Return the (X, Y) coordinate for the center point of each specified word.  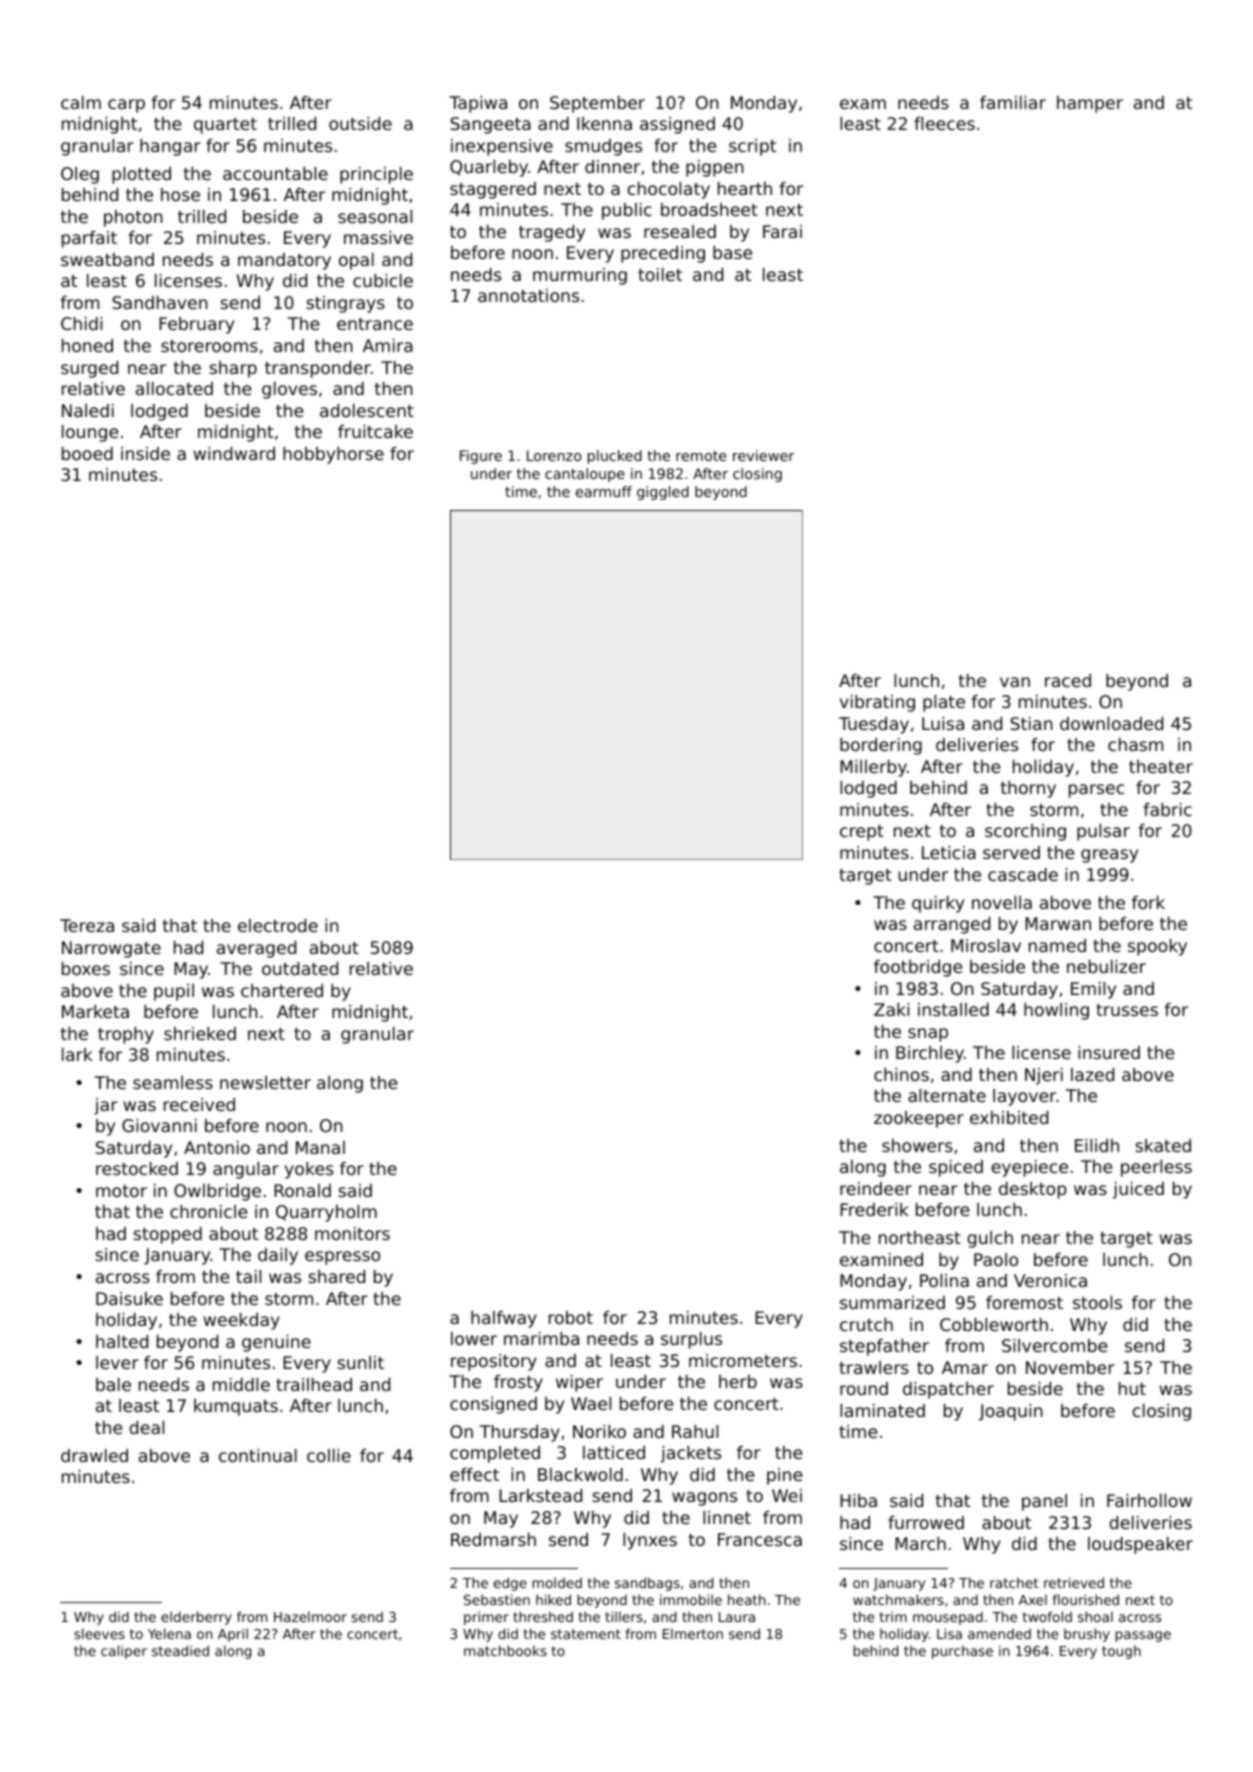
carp (126, 106)
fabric (1168, 809)
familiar (1013, 102)
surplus (691, 1340)
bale (113, 1384)
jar (106, 1106)
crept (862, 833)
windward (234, 453)
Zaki (891, 1009)
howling (1056, 1011)
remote (701, 456)
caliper (124, 1652)
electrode (278, 925)
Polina (944, 1280)
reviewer (763, 455)
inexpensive (502, 147)
